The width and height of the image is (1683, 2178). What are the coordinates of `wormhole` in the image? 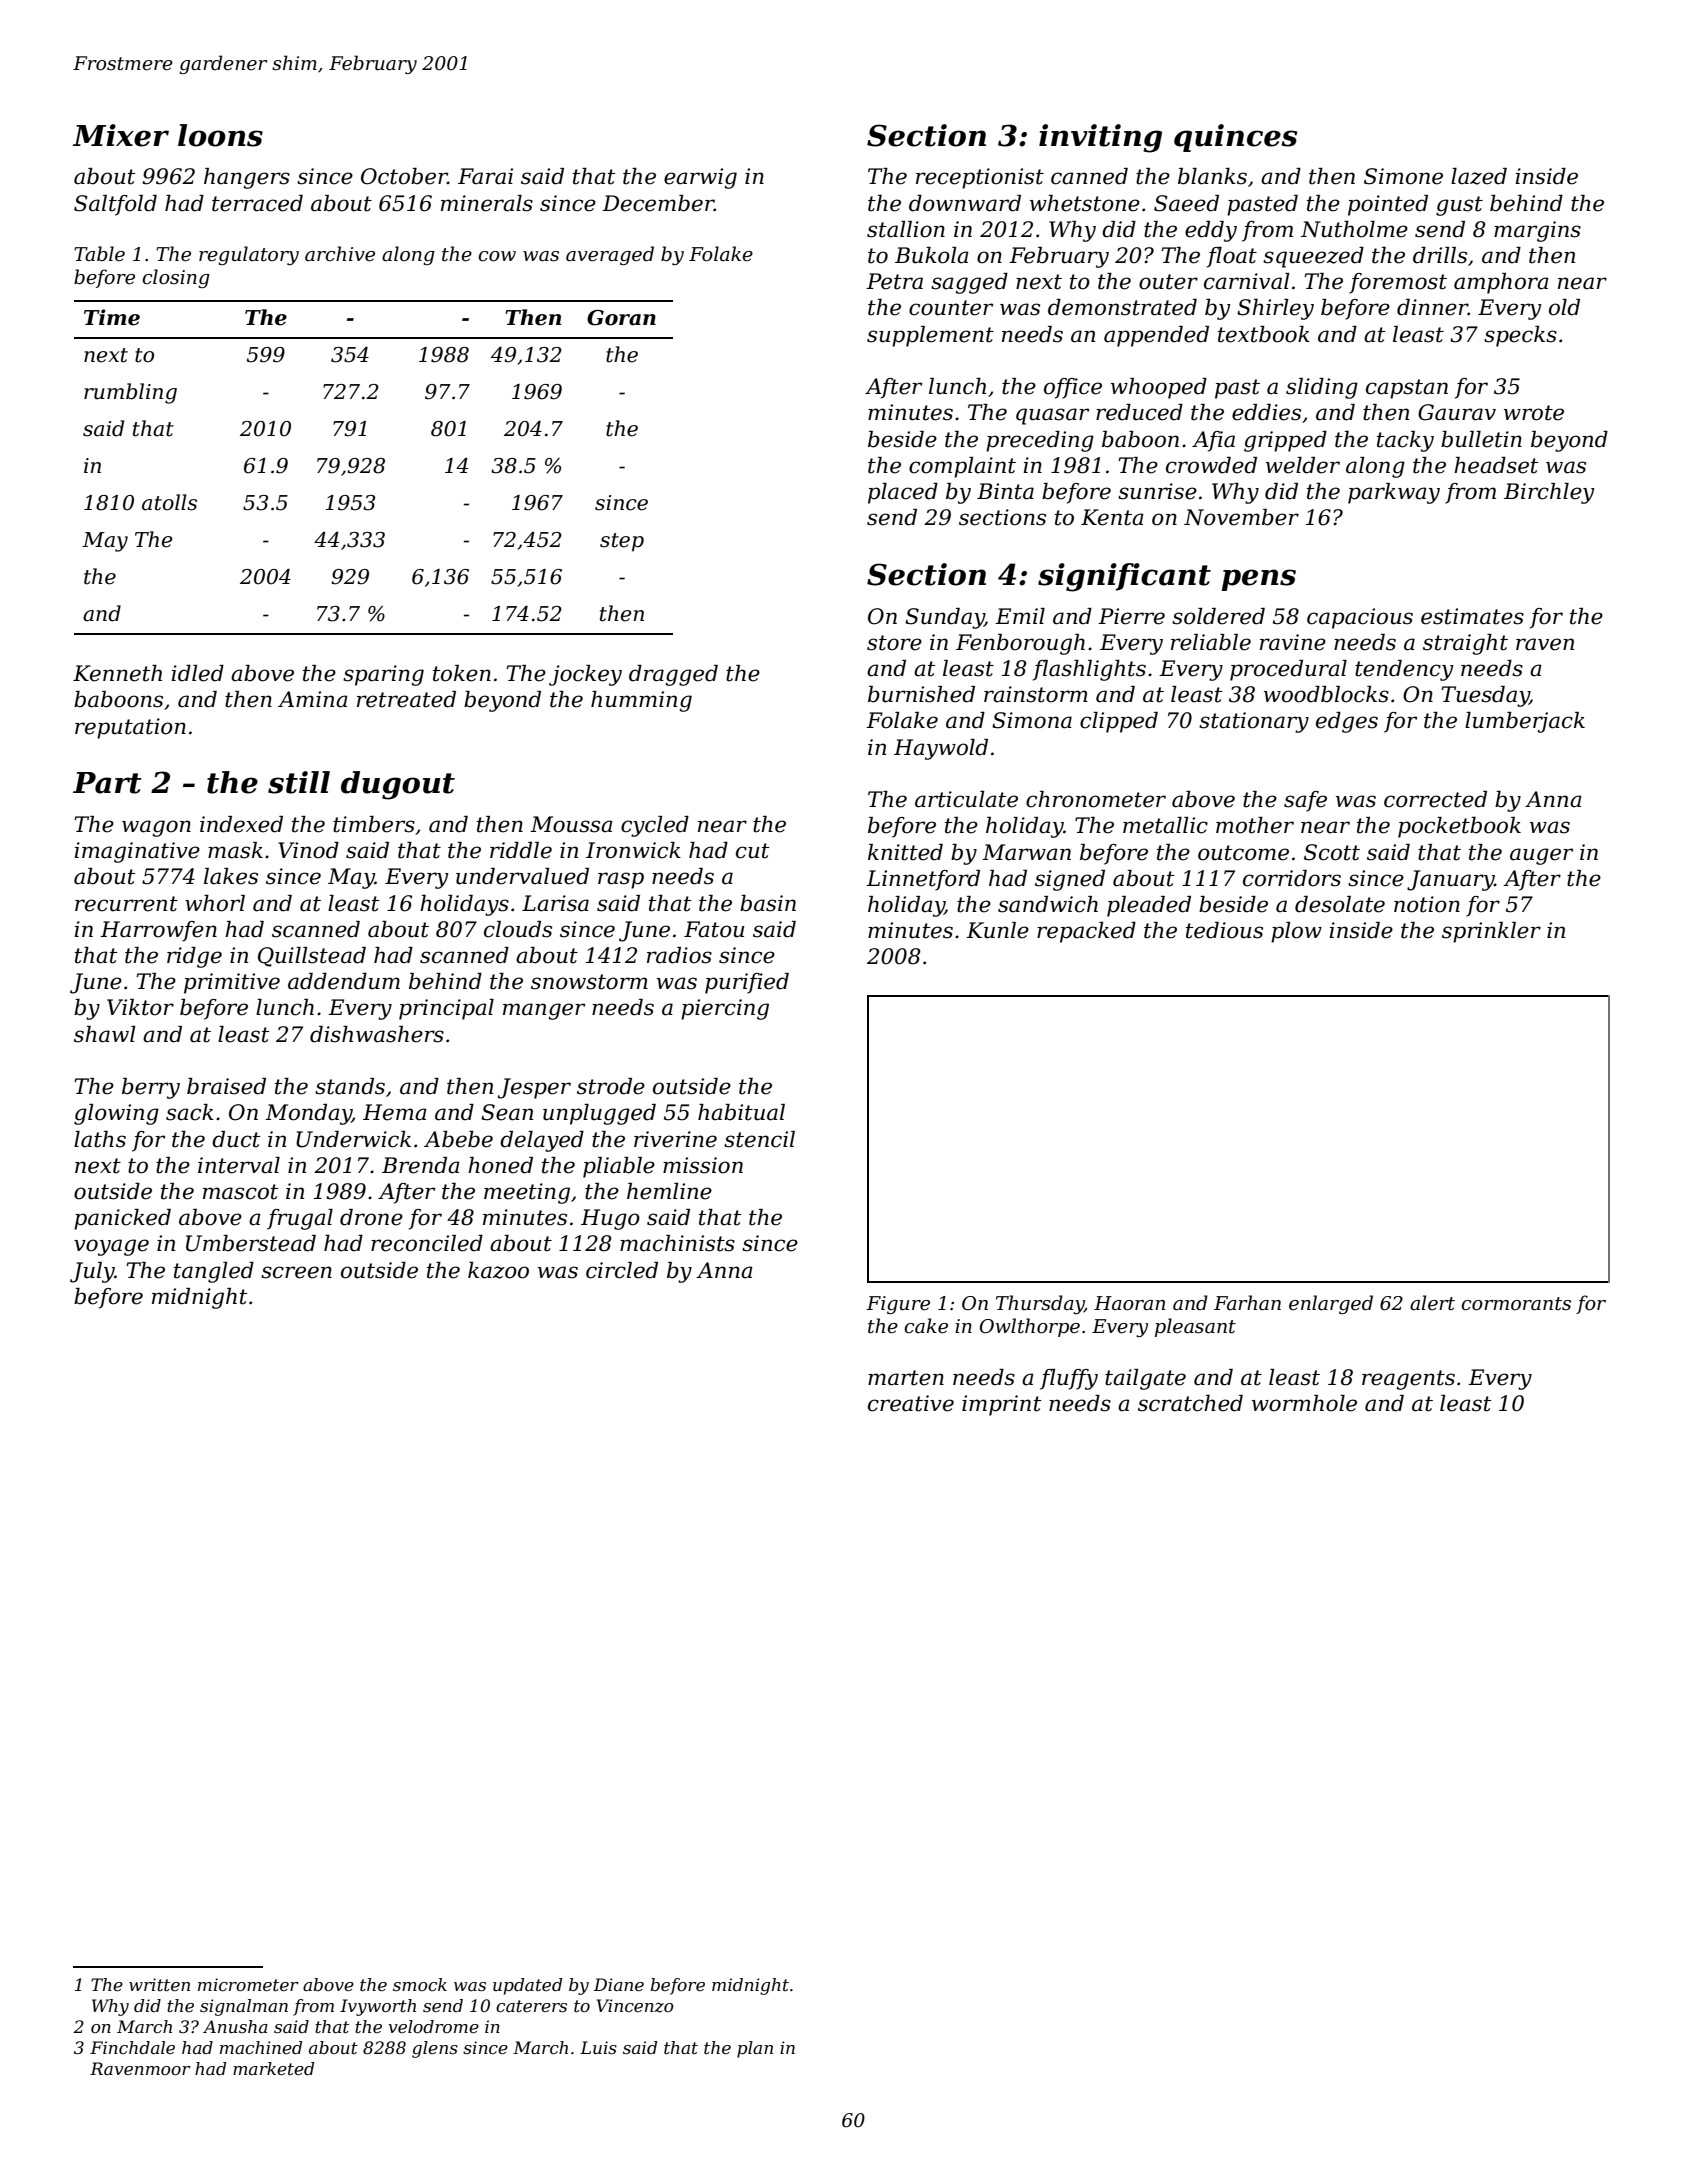 It's located at (1304, 1403).
